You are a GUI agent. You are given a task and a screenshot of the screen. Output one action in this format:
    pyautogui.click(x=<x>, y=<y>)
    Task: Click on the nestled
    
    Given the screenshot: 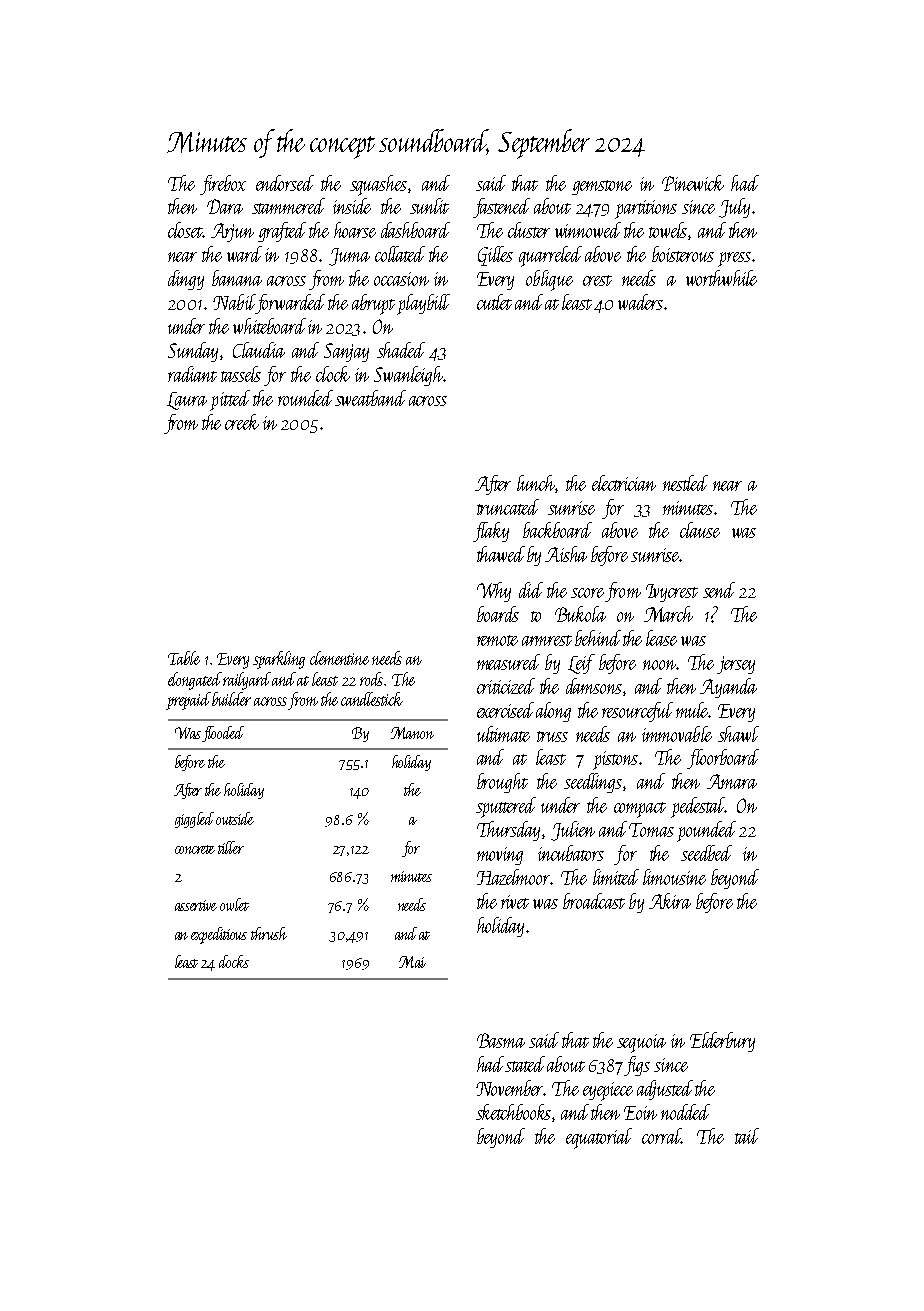 What is the action you would take?
    pyautogui.click(x=685, y=483)
